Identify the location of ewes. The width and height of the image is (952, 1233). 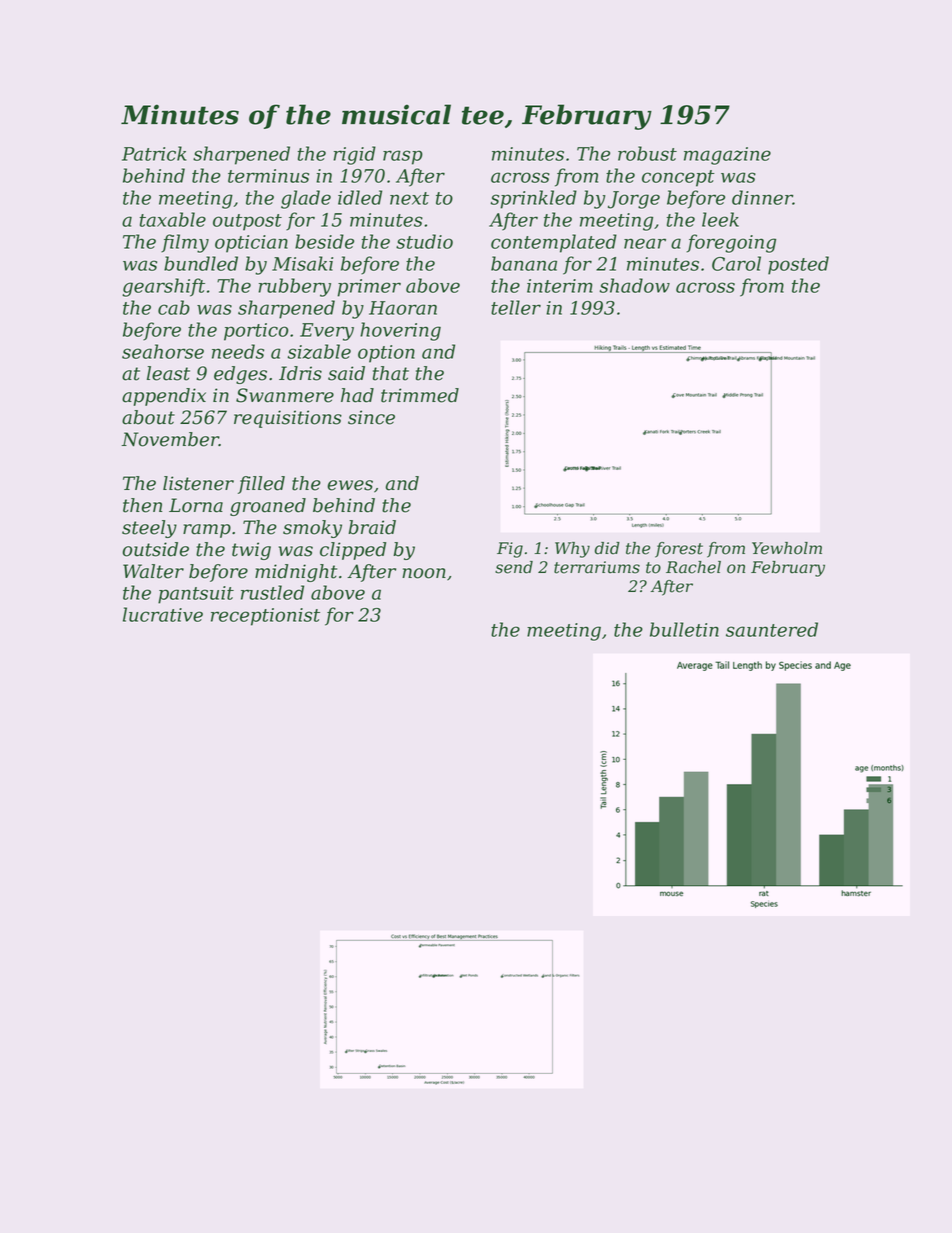
(350, 485).
